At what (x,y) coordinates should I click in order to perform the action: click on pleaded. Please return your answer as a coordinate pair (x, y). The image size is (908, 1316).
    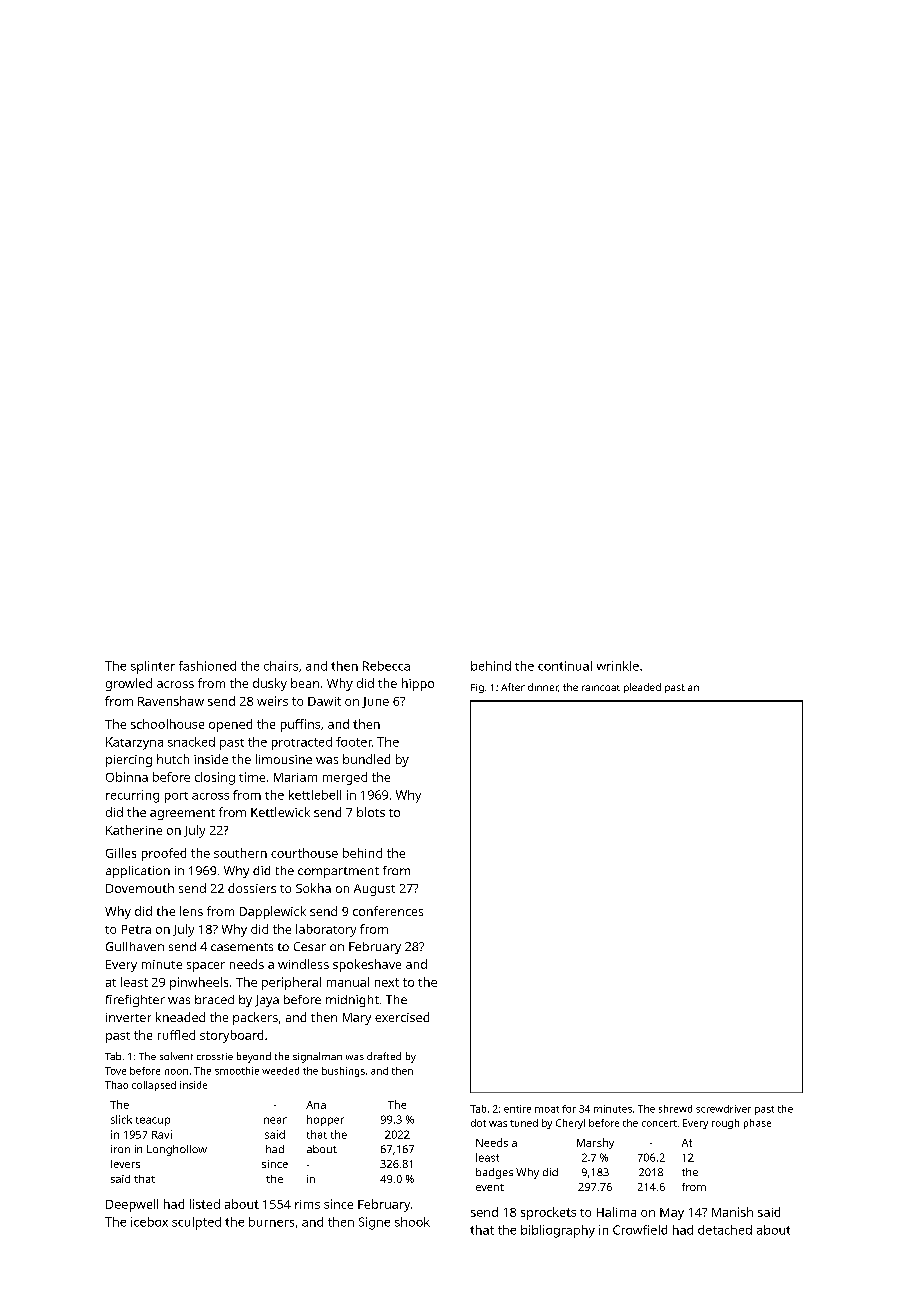
    Looking at the image, I should click on (642, 688).
